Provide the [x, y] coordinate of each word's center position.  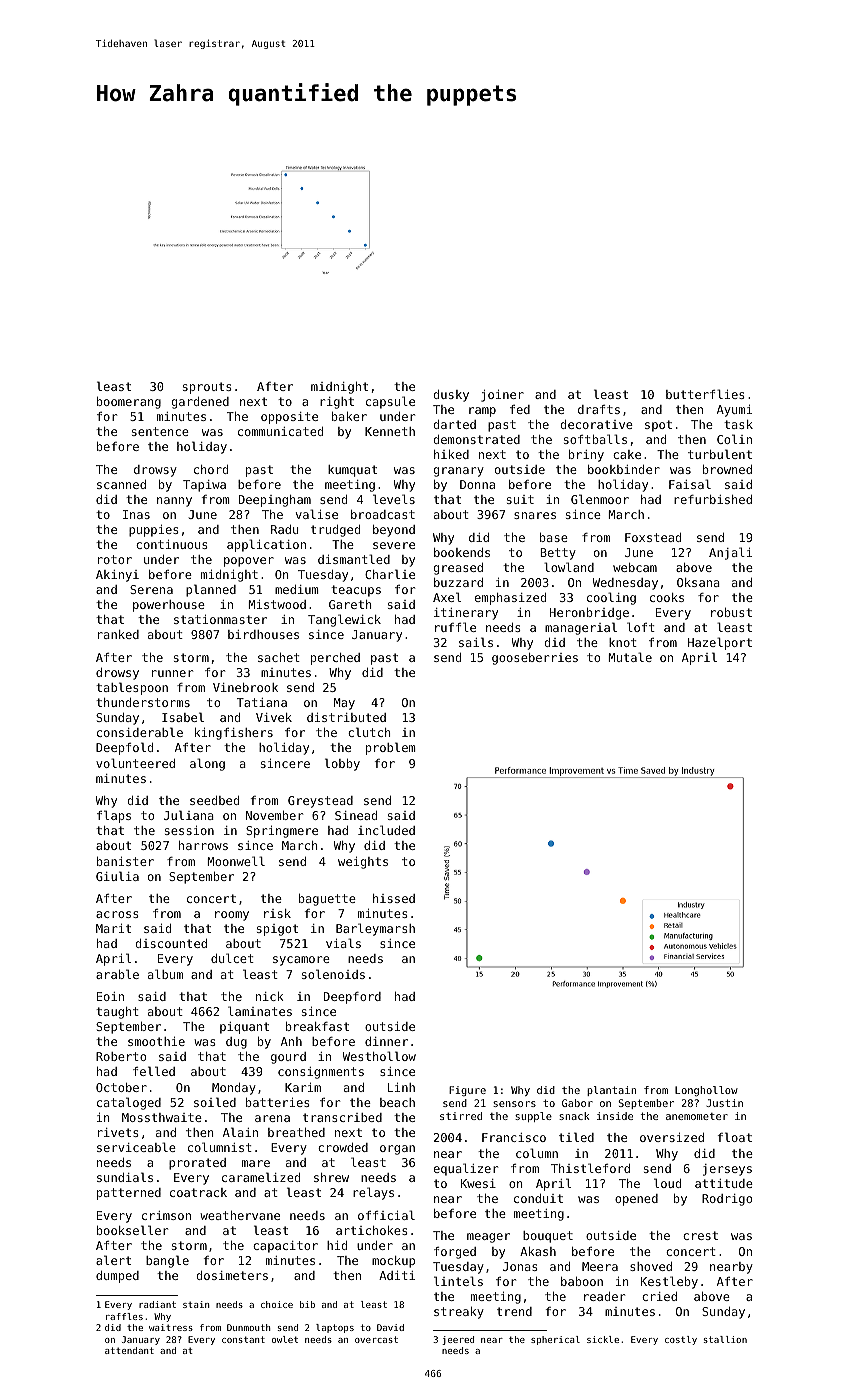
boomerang [129, 403]
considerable [140, 732]
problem [390, 748]
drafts [599, 409]
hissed [394, 898]
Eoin [110, 996]
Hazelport [720, 643]
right [337, 403]
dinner [386, 1041]
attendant [129, 1350]
